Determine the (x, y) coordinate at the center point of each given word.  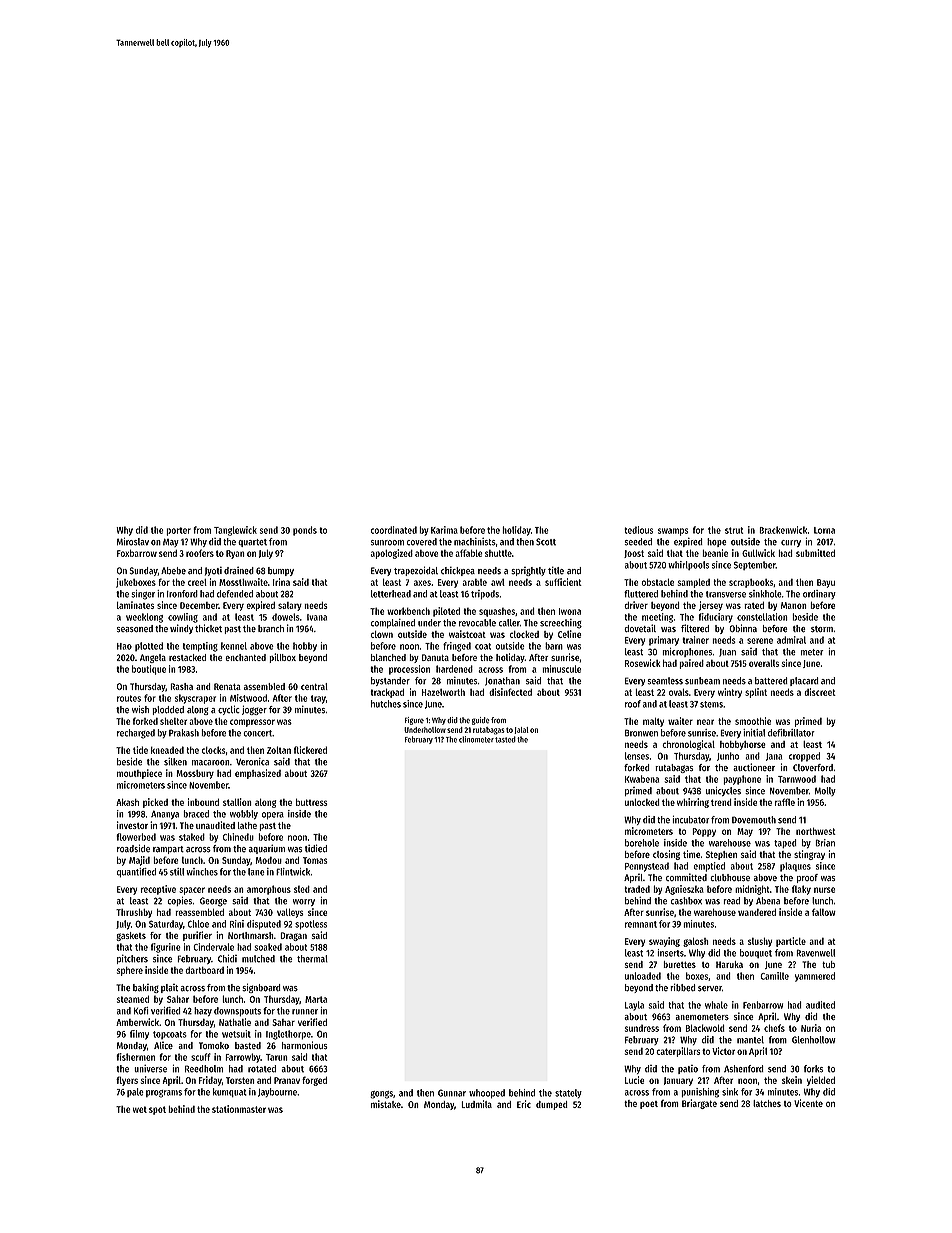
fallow (824, 912)
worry (304, 902)
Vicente (808, 1103)
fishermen (135, 1057)
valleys (290, 913)
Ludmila (476, 1104)
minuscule (561, 669)
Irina (281, 582)
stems (711, 704)
